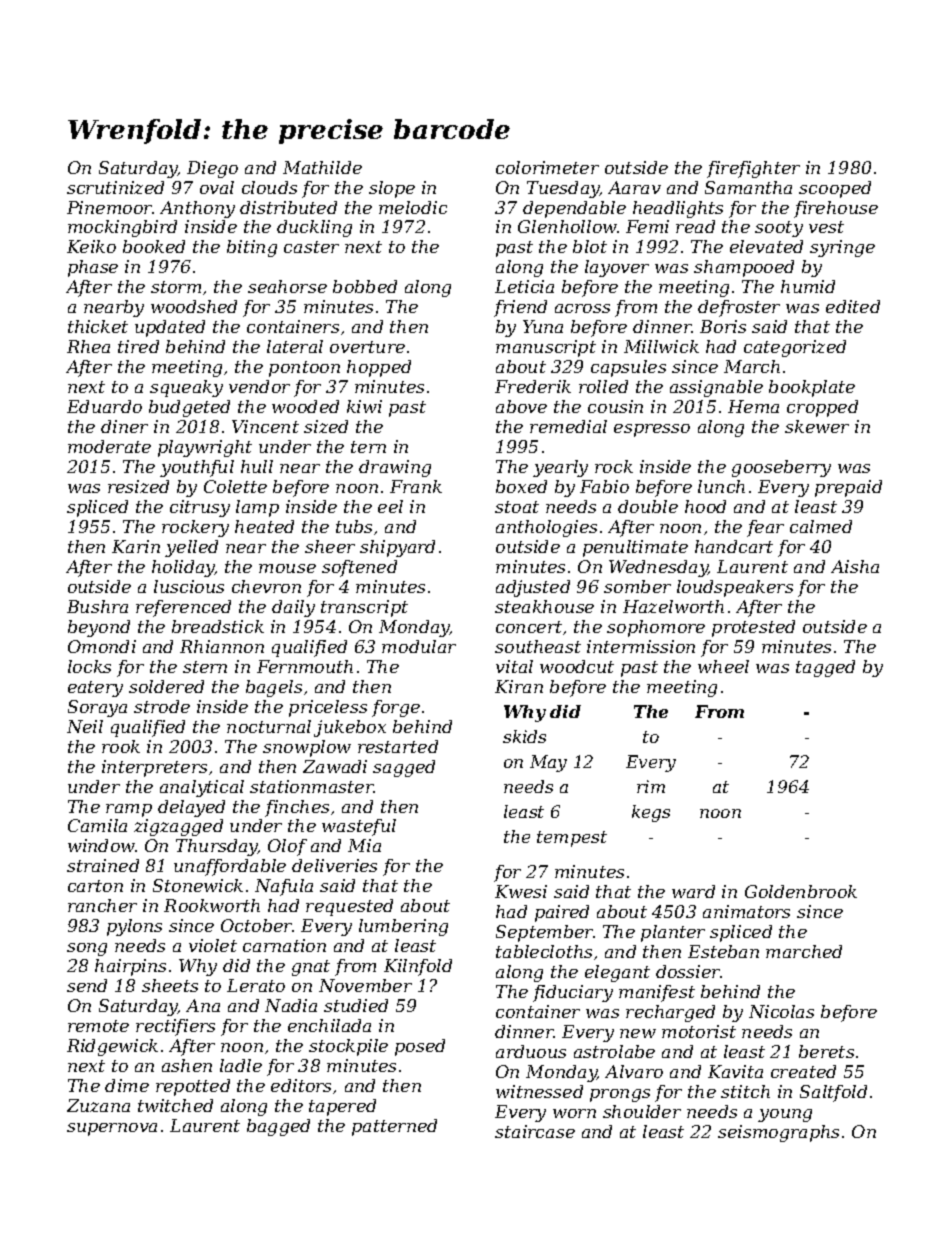 This document has width=952, height=1233. I want to click on above, so click(521, 406).
